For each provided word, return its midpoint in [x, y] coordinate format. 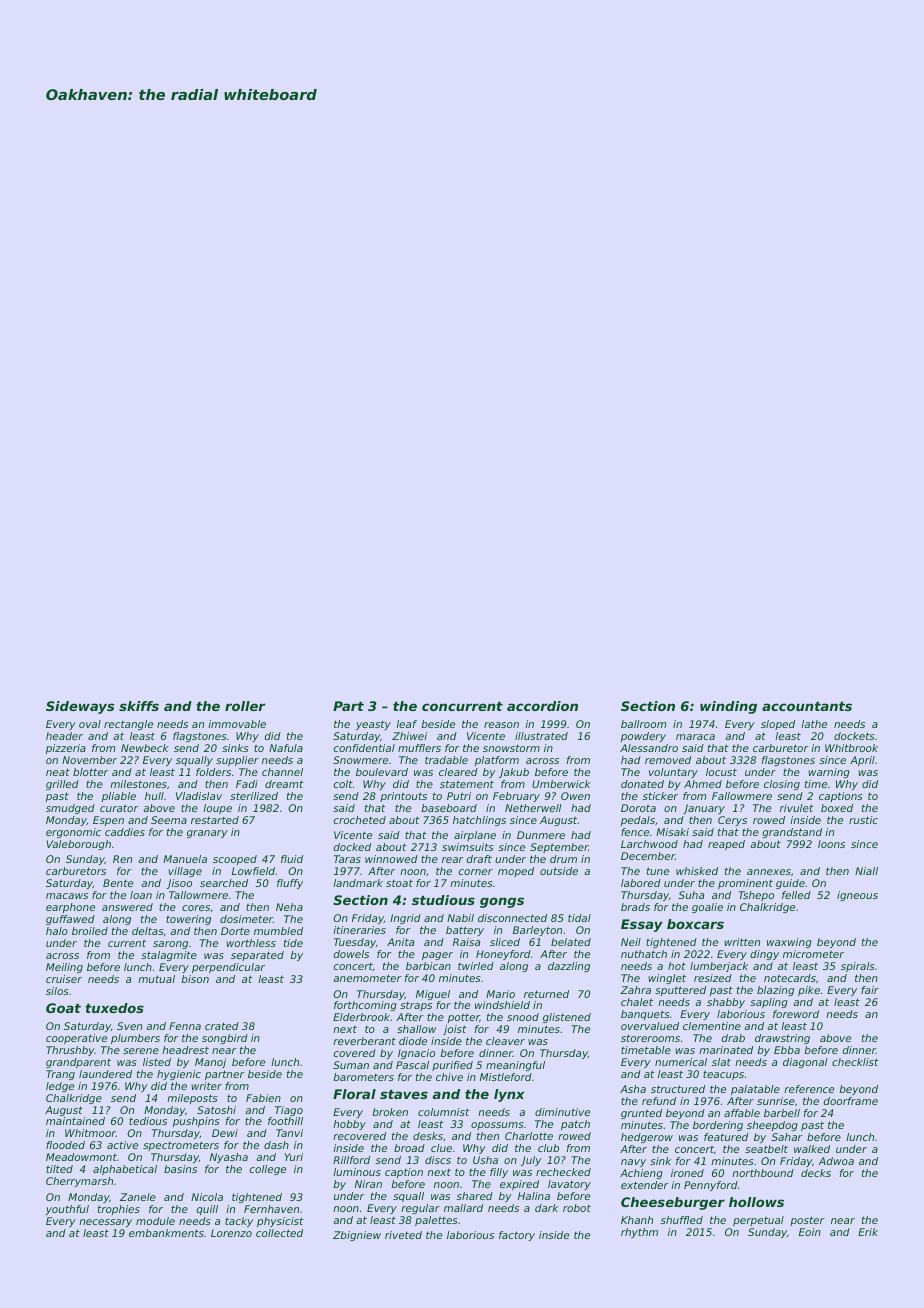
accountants [807, 706]
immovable [237, 724]
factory [517, 1236]
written [742, 942]
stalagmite [169, 956]
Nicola [207, 1197]
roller [245, 706]
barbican [428, 966]
